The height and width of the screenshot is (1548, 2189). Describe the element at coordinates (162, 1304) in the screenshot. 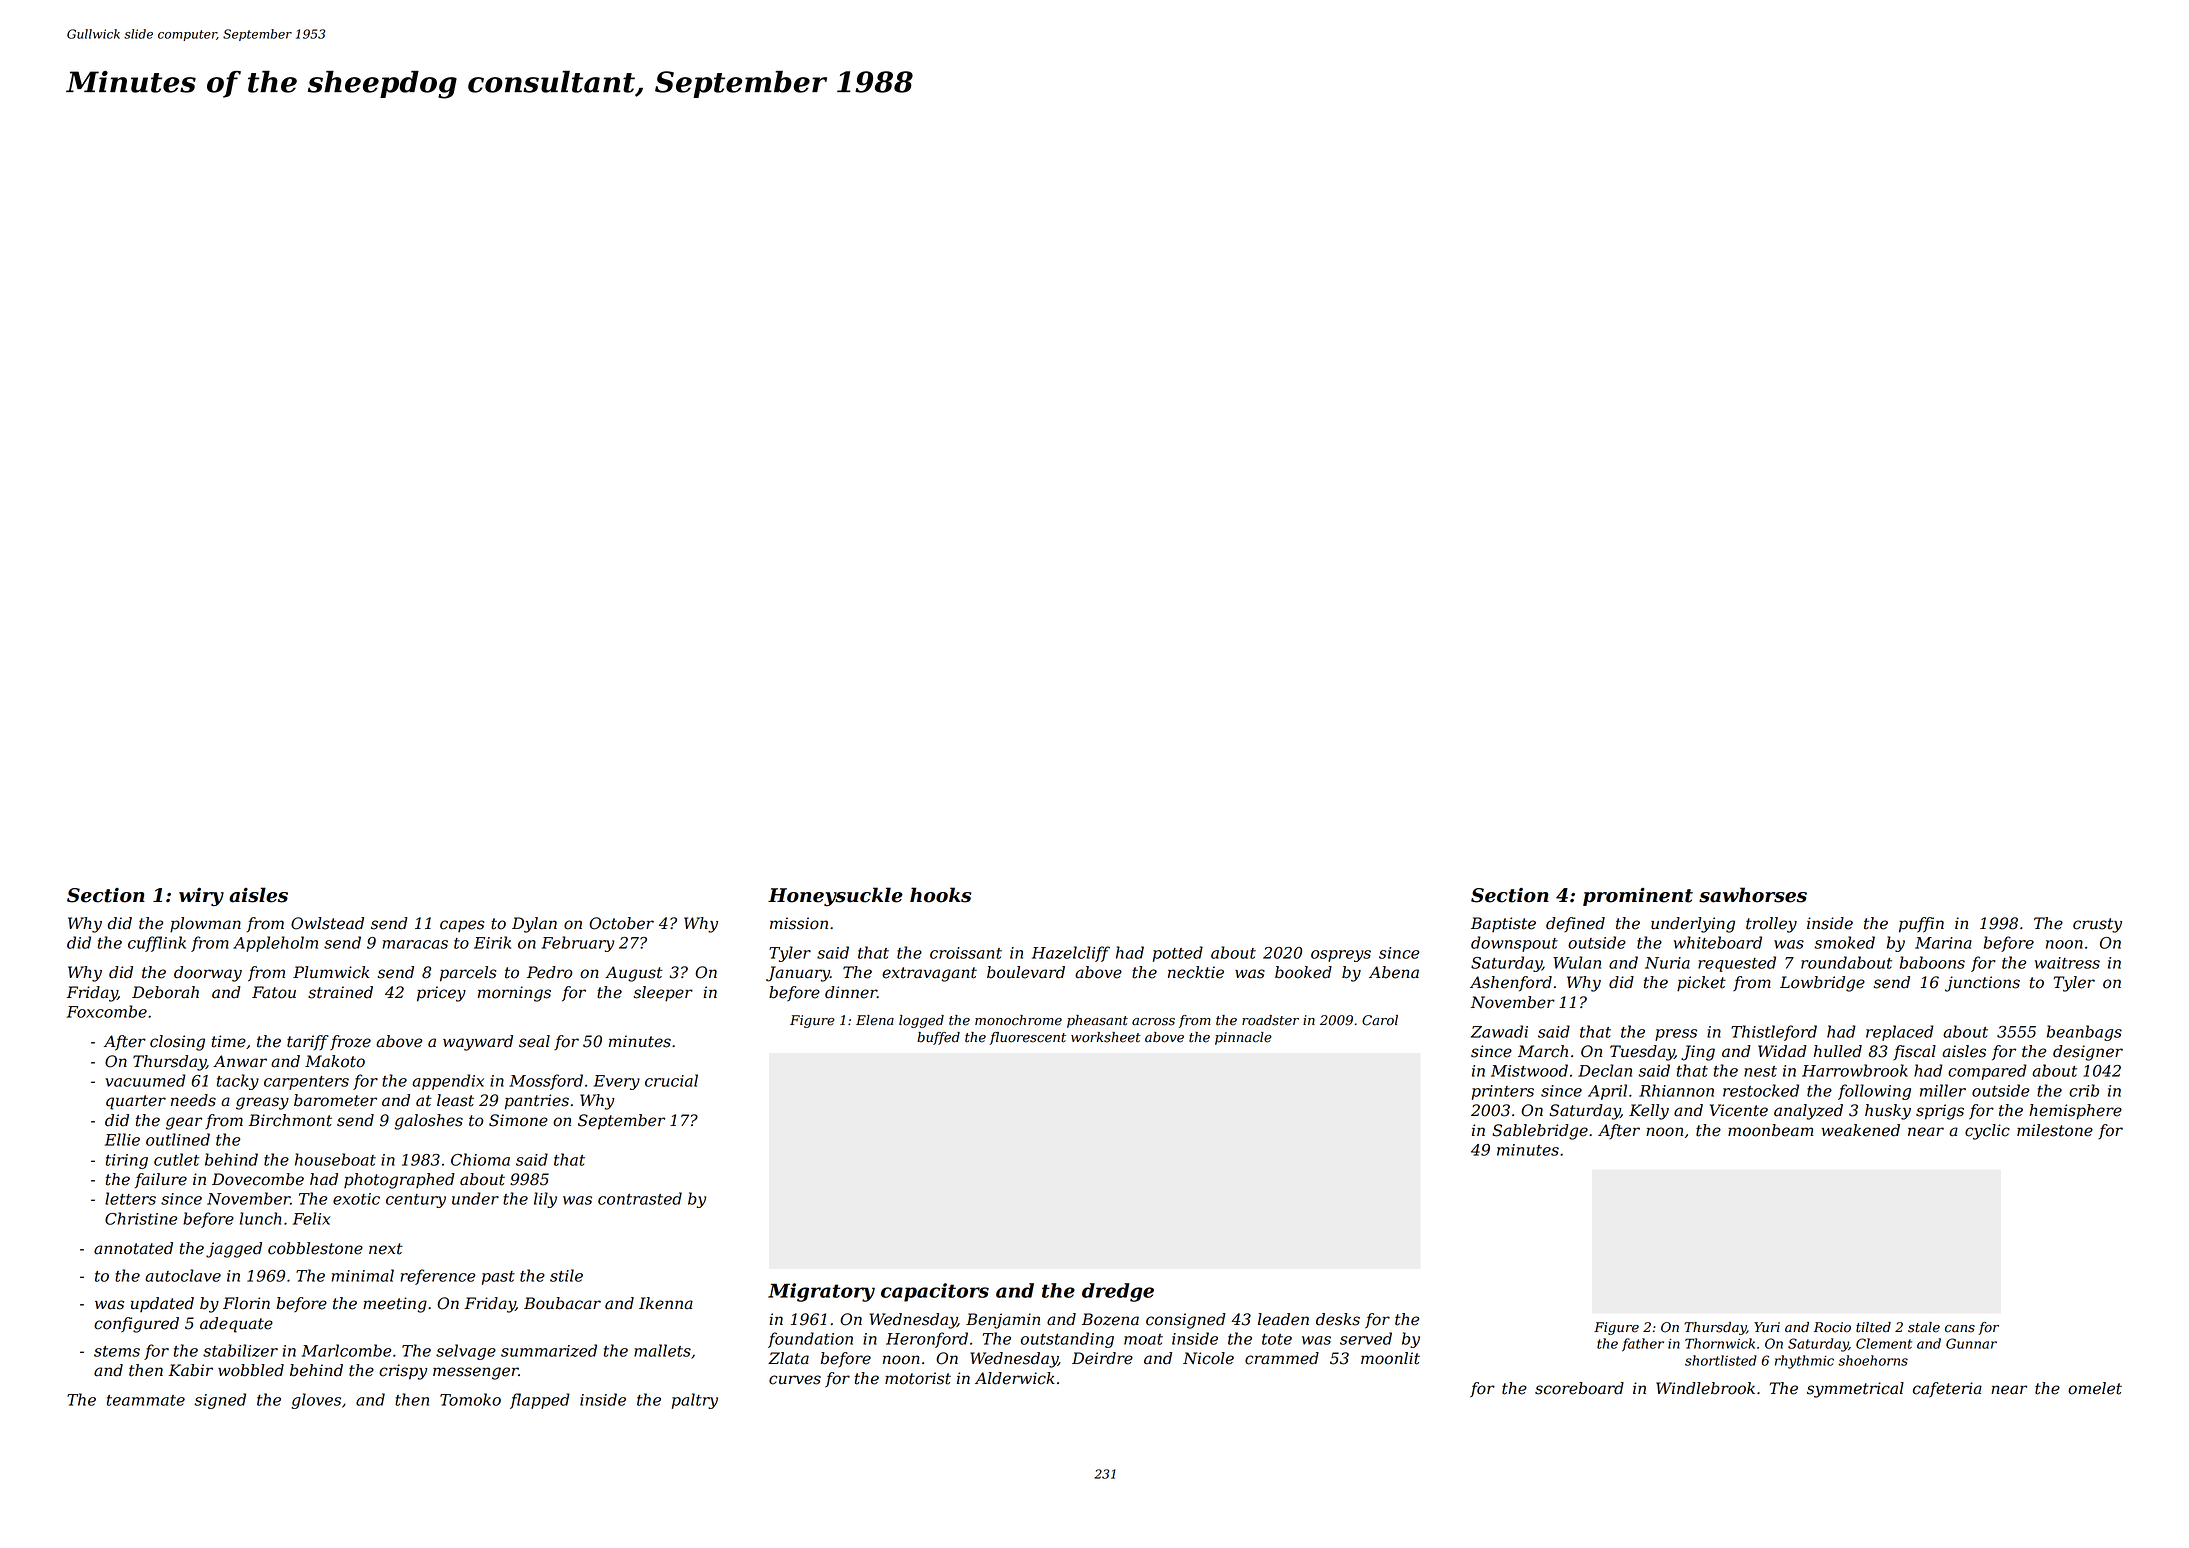

I see `updated` at that location.
